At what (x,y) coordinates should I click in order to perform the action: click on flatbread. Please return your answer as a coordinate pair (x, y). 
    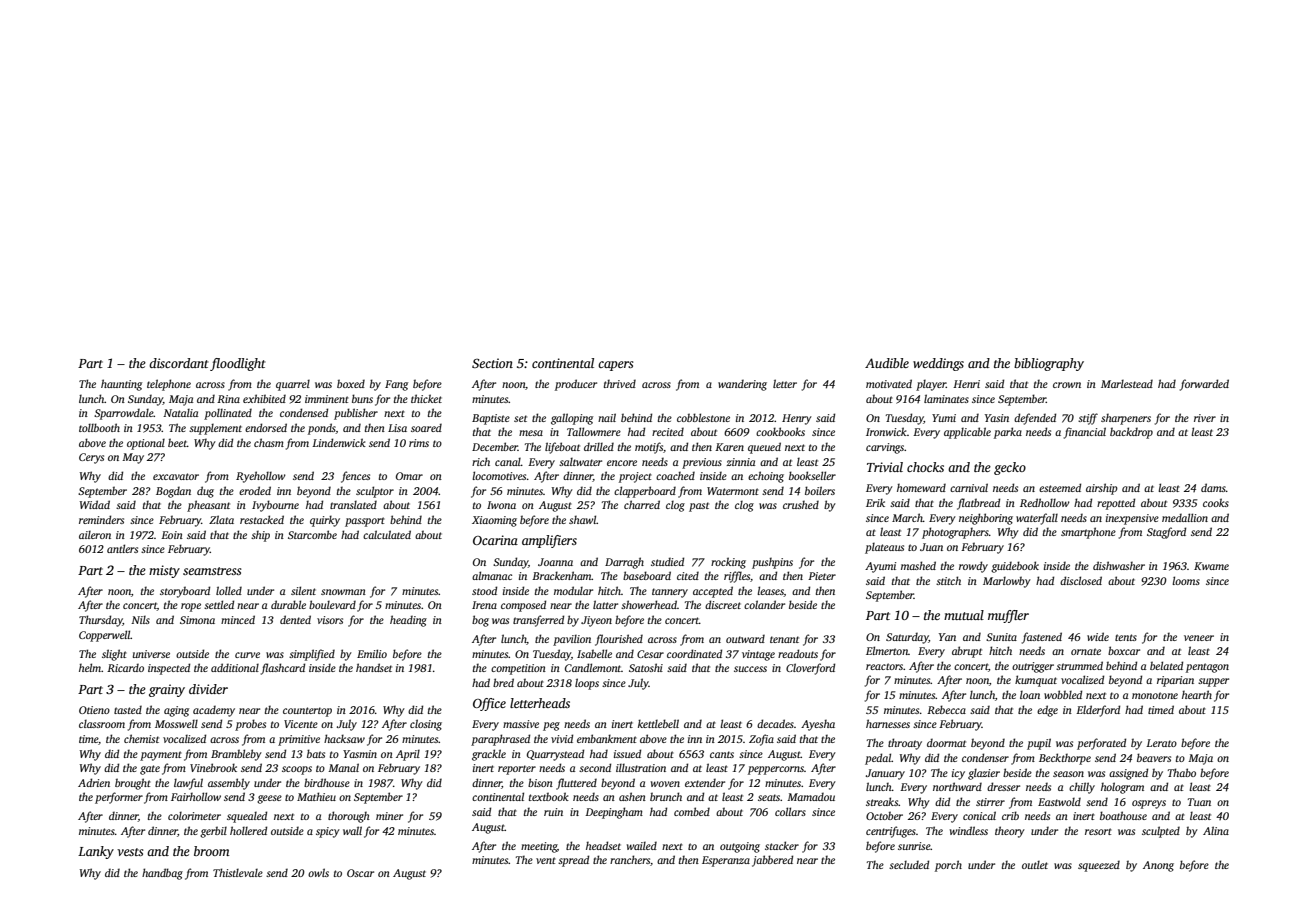
    Looking at the image, I should click on (978, 504).
